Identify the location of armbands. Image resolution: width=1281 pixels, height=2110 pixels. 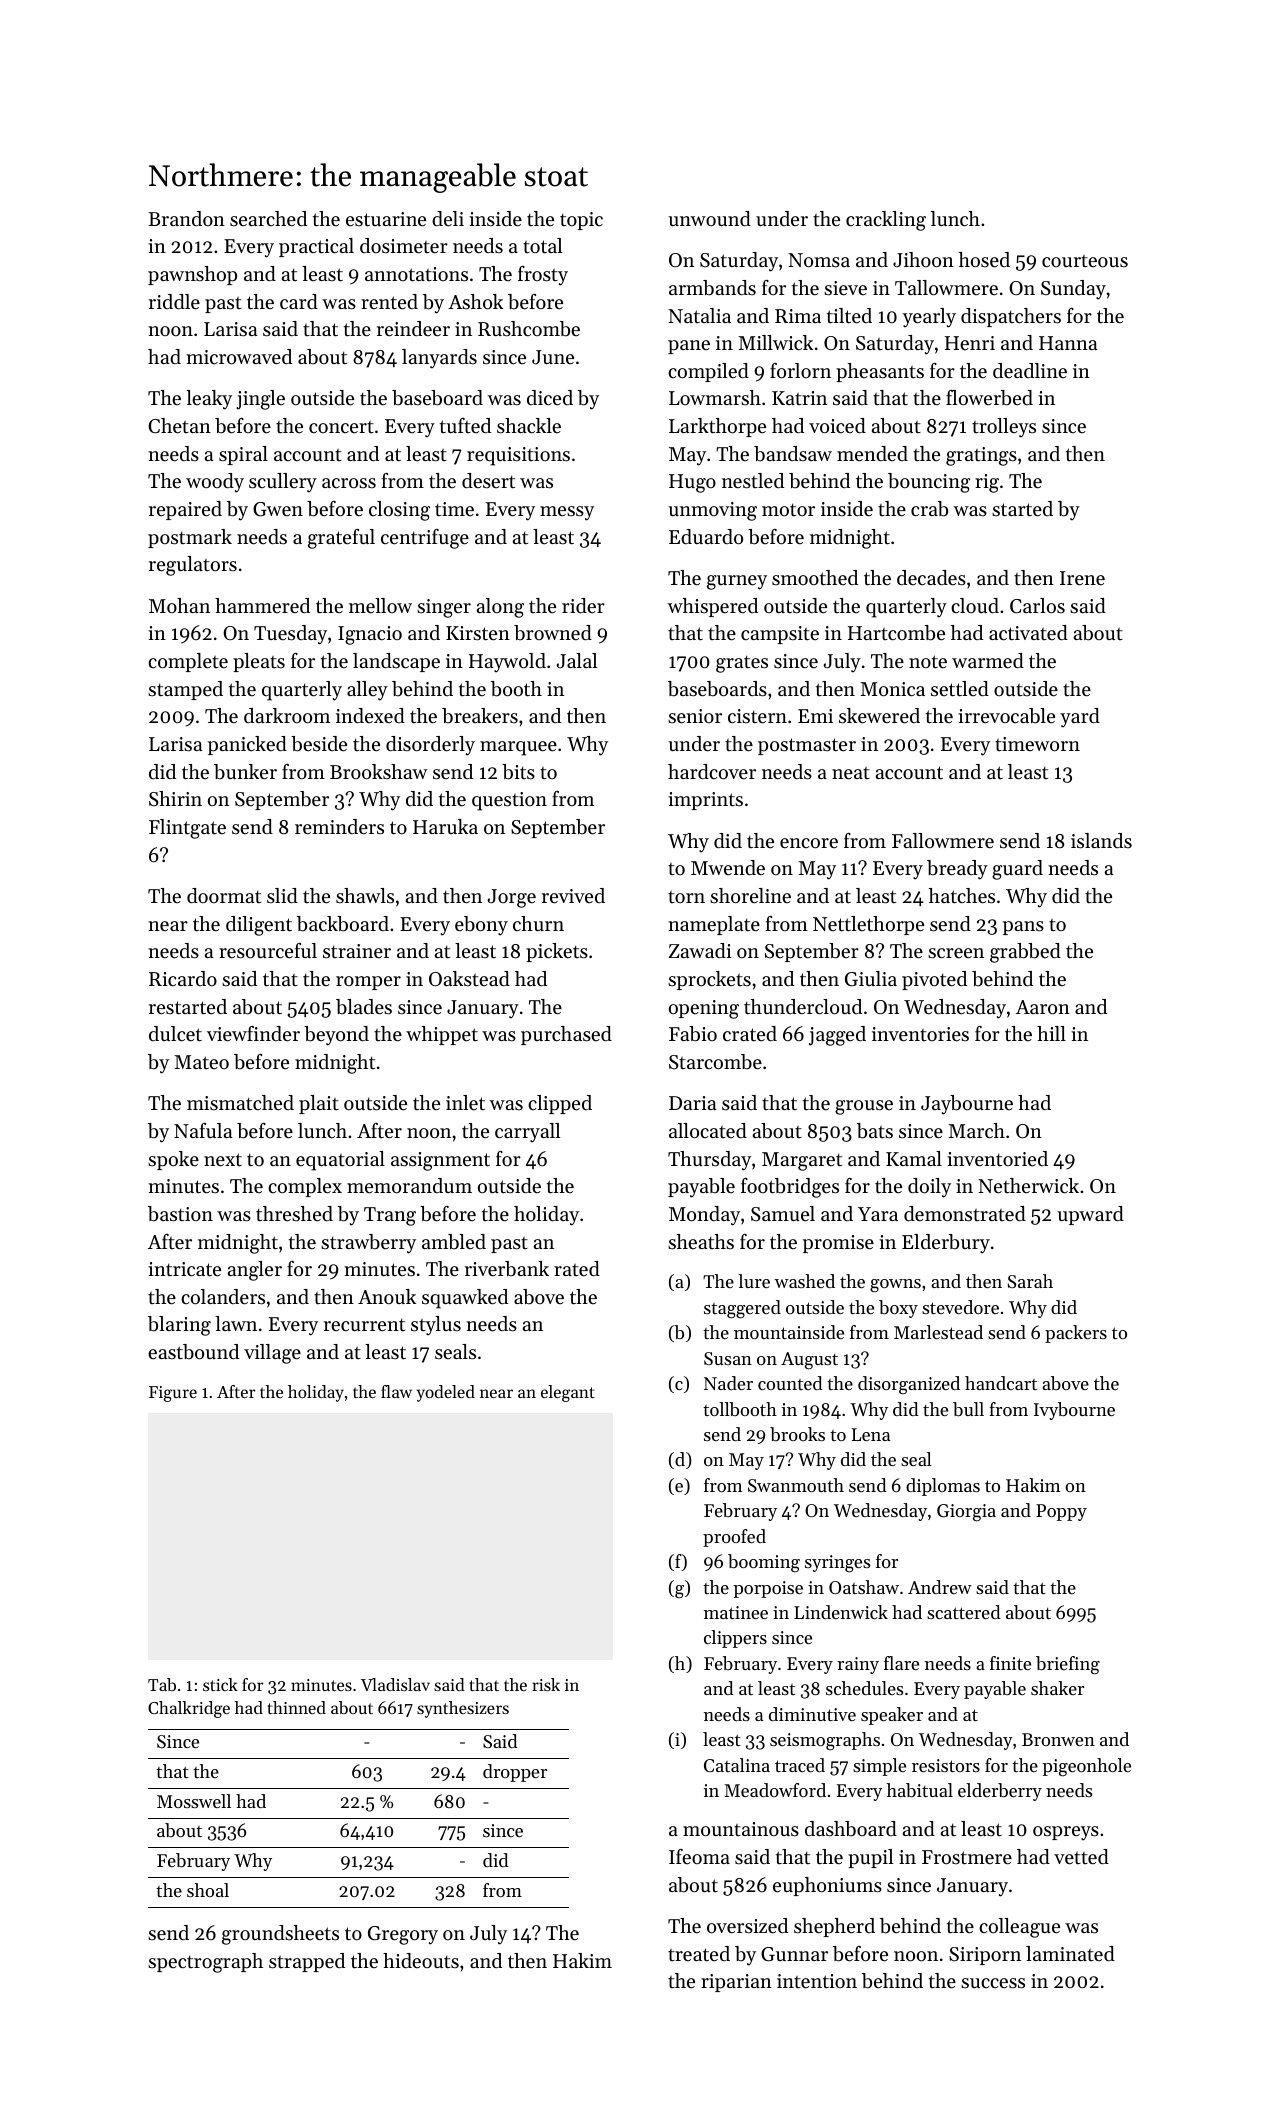
(712, 288).
